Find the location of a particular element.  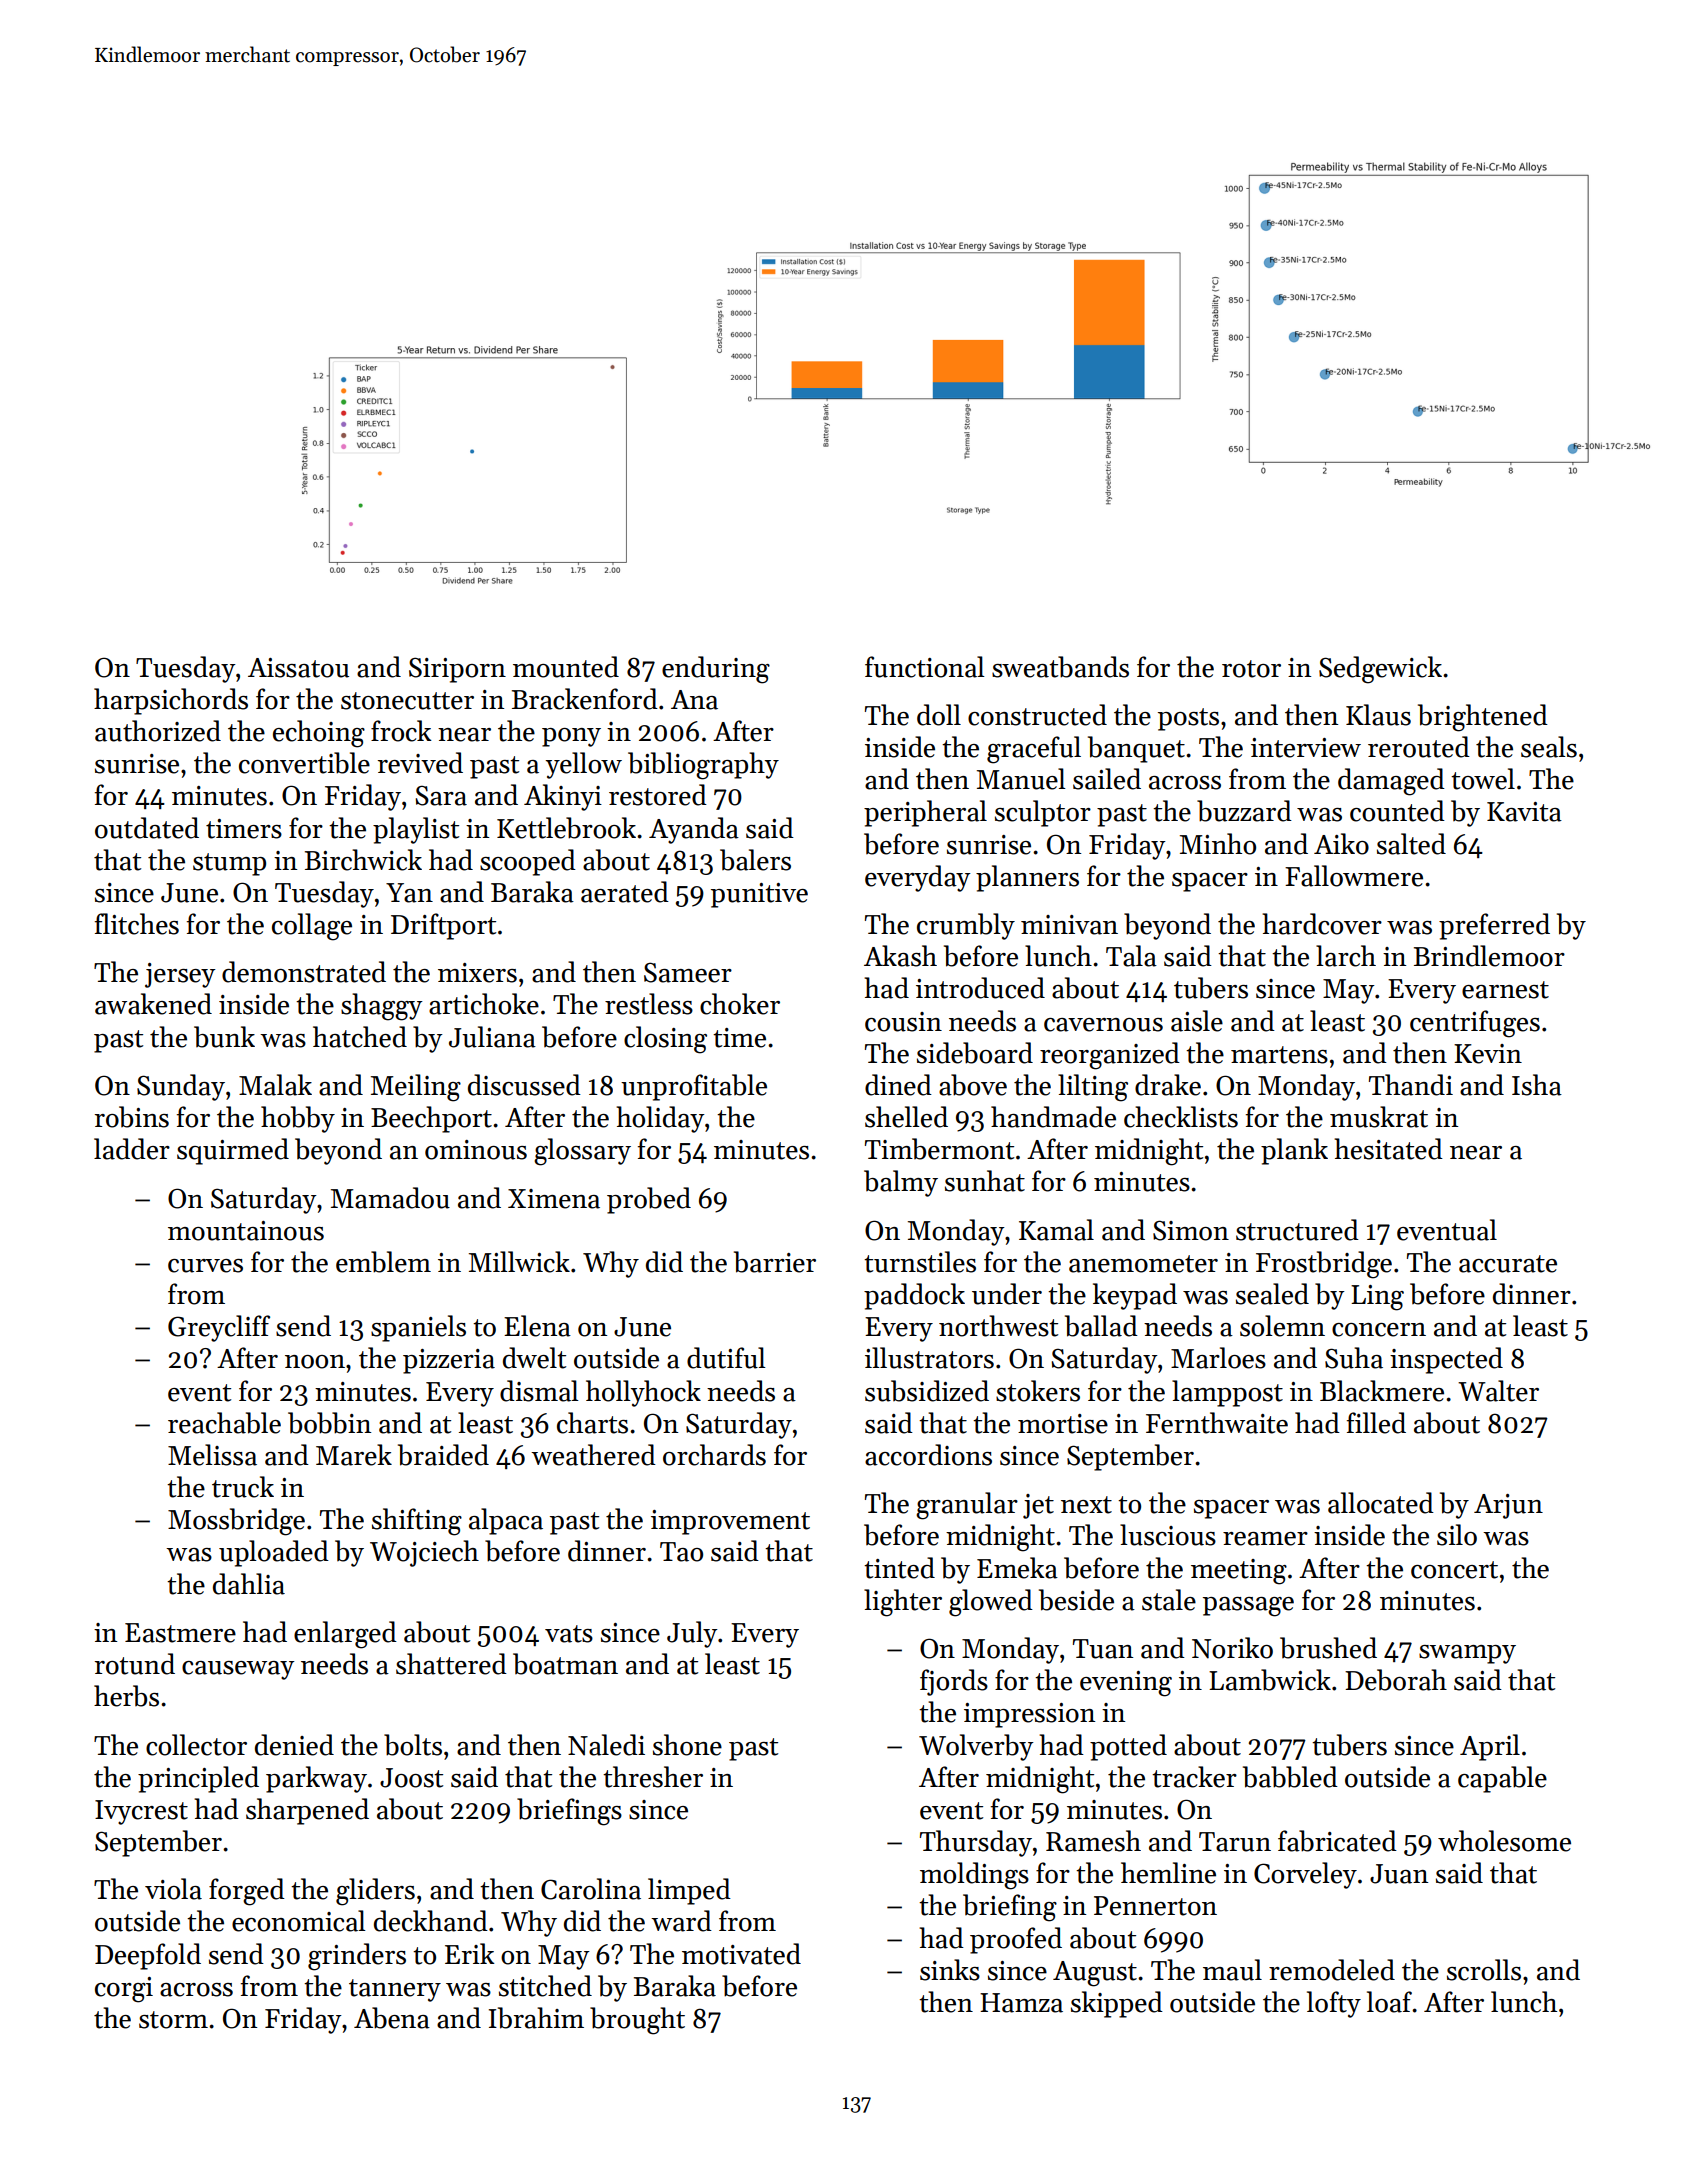

Eastmere is located at coordinates (180, 1633).
